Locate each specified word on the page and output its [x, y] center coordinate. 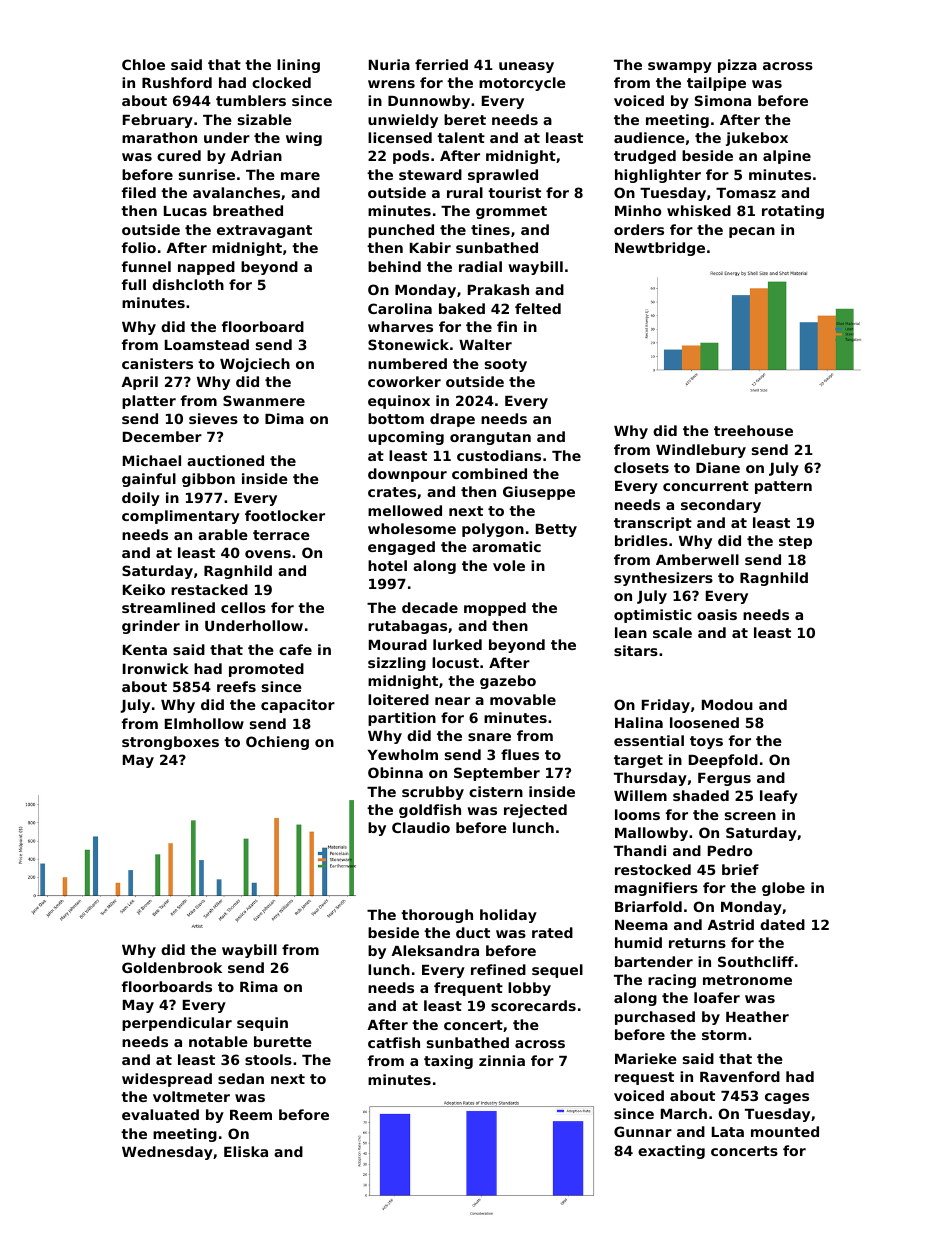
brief [740, 869]
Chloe [143, 64]
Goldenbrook [172, 967]
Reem [251, 1115]
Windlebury [701, 451]
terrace [281, 535]
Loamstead [207, 344]
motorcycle [522, 84]
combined [489, 473]
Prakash [498, 289]
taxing [448, 1062]
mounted [785, 1131]
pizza [737, 66]
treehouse [753, 430]
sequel [557, 971]
